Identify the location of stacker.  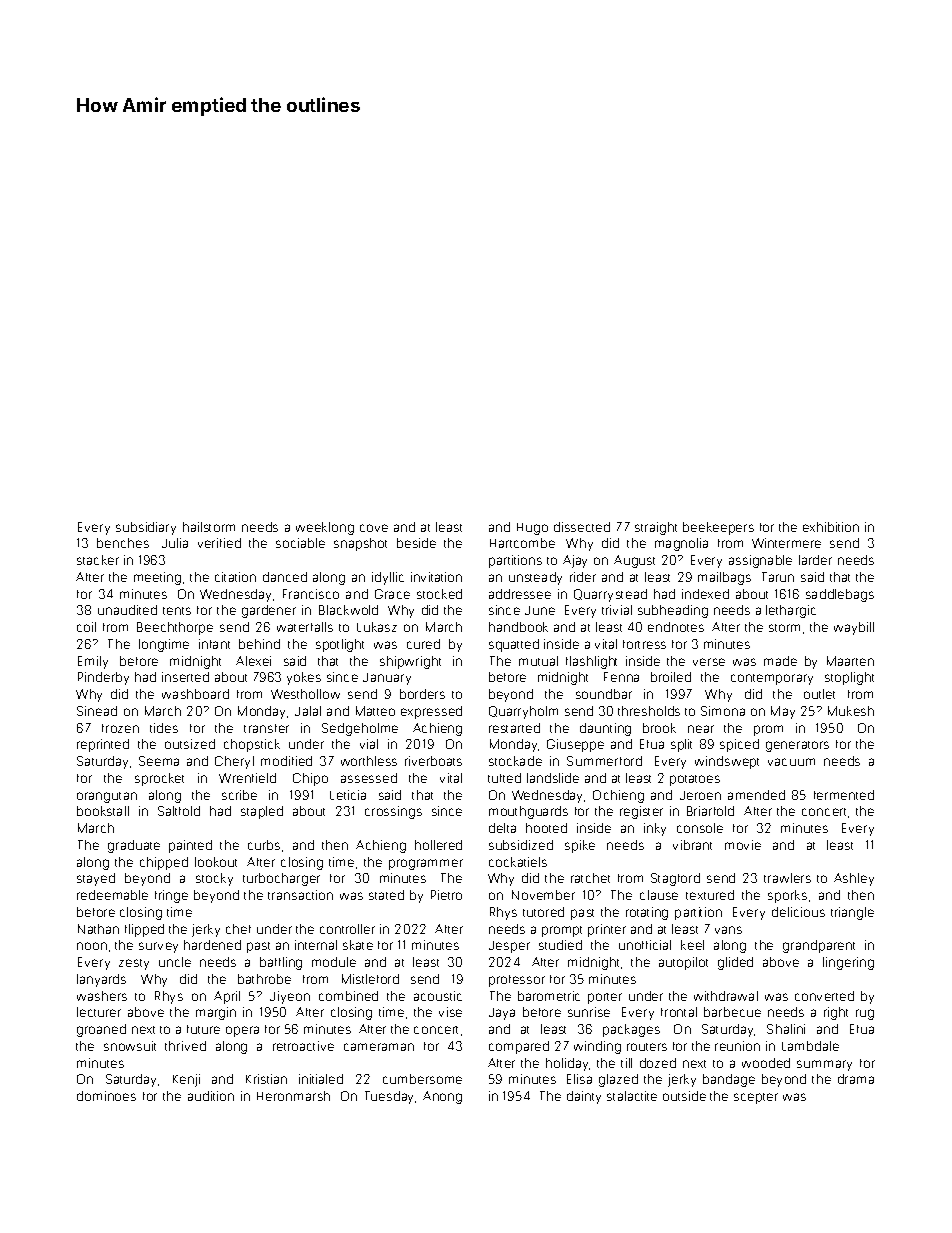
(98, 560).
